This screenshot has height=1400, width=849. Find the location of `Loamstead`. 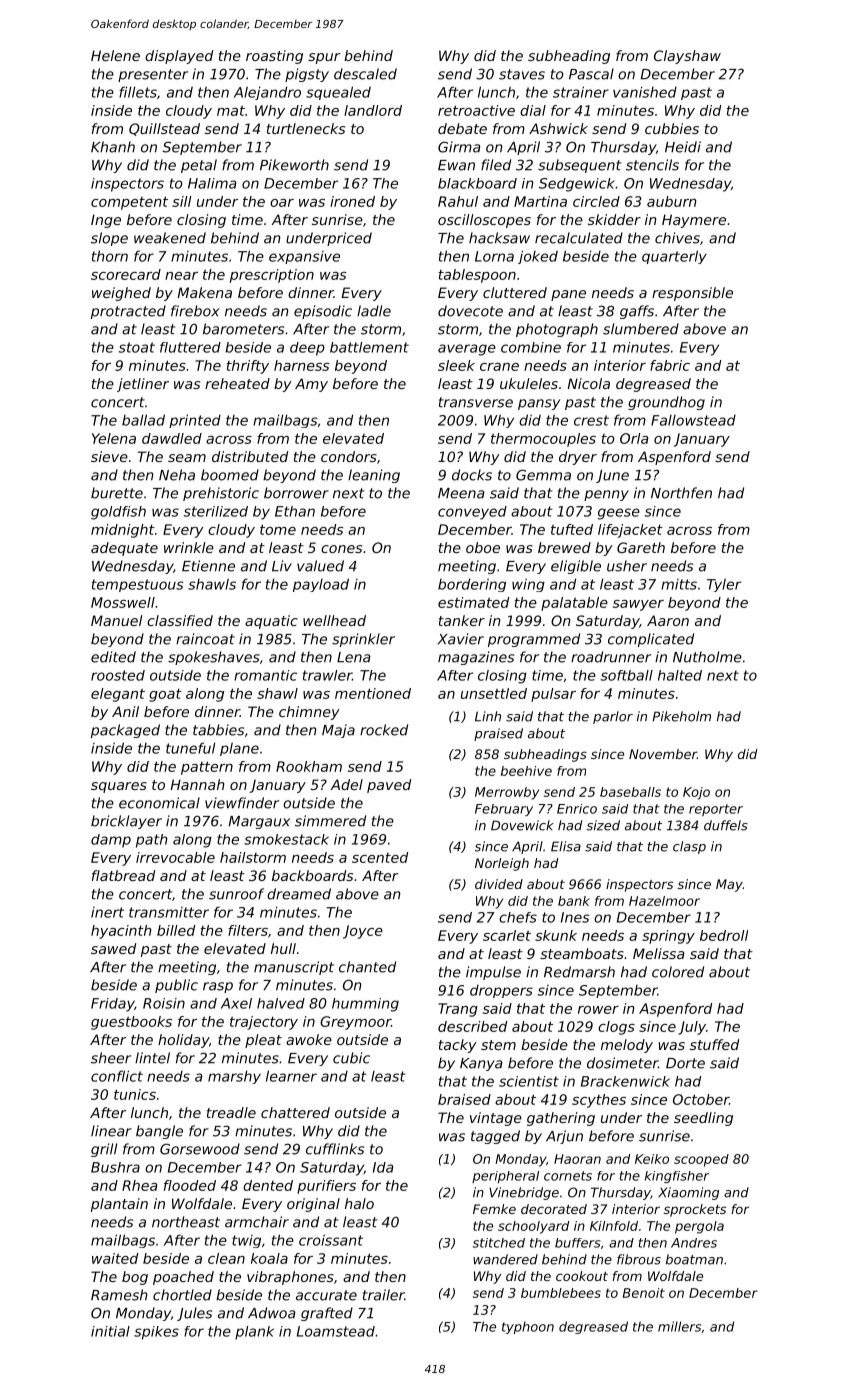

Loamstead is located at coordinates (336, 1331).
